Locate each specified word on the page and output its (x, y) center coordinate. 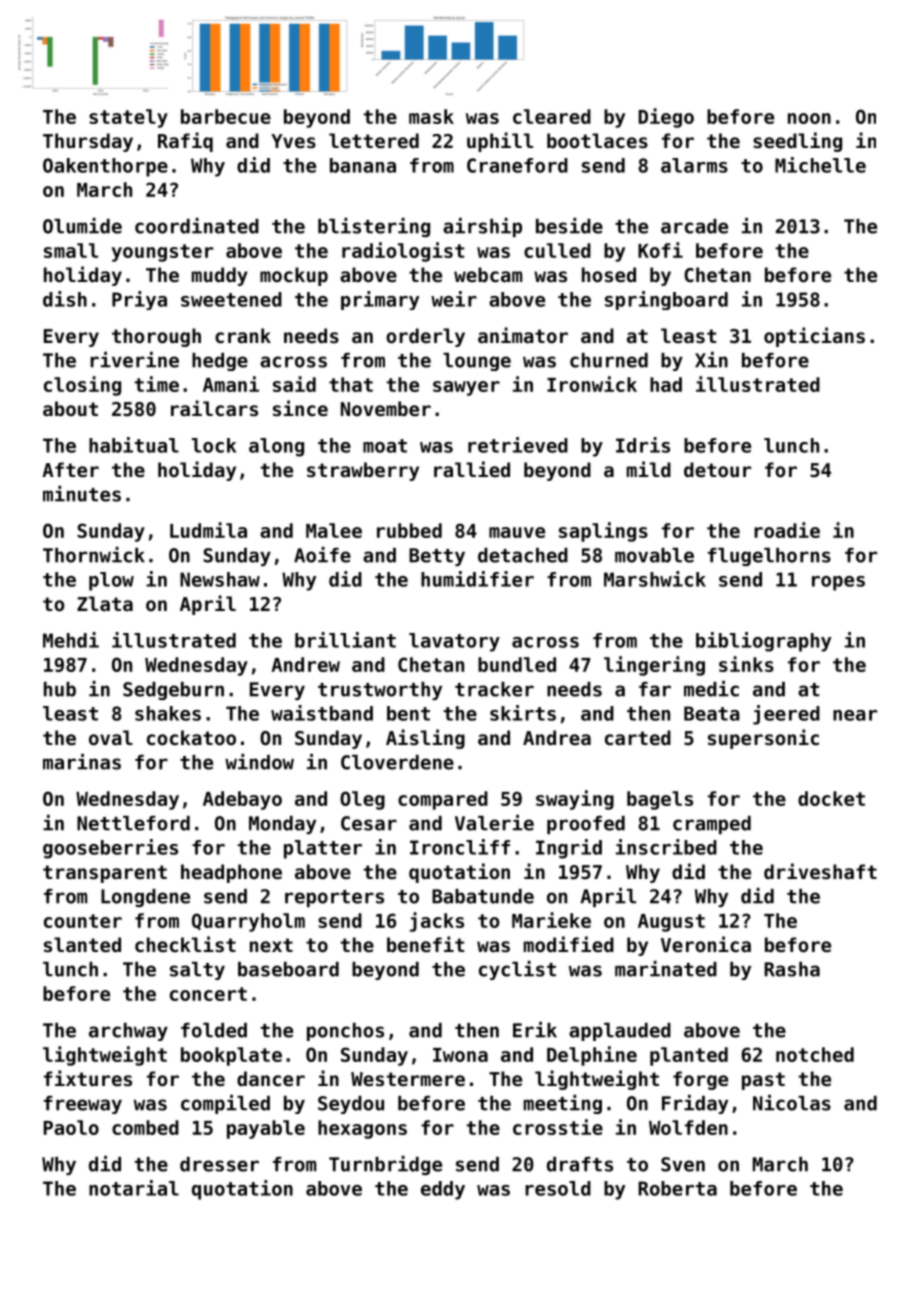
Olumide (82, 226)
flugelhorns (769, 557)
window (259, 762)
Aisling (425, 739)
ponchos (345, 1032)
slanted (82, 944)
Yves (293, 141)
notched (815, 1054)
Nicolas (792, 1103)
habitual (134, 445)
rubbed (409, 530)
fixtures (88, 1078)
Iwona (460, 1055)
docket (831, 798)
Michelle (820, 165)
